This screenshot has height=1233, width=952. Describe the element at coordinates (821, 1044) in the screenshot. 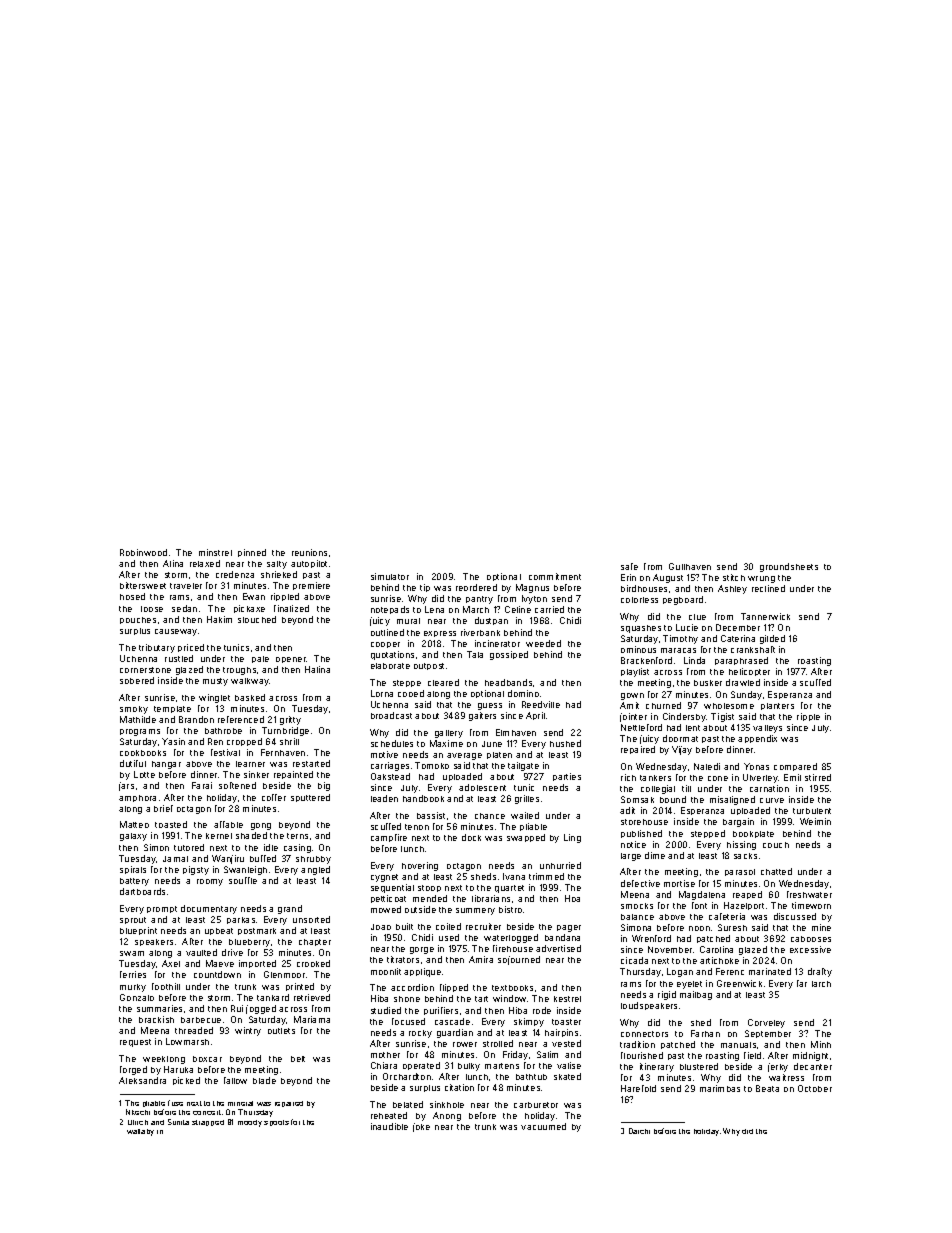

I see `Minh` at that location.
